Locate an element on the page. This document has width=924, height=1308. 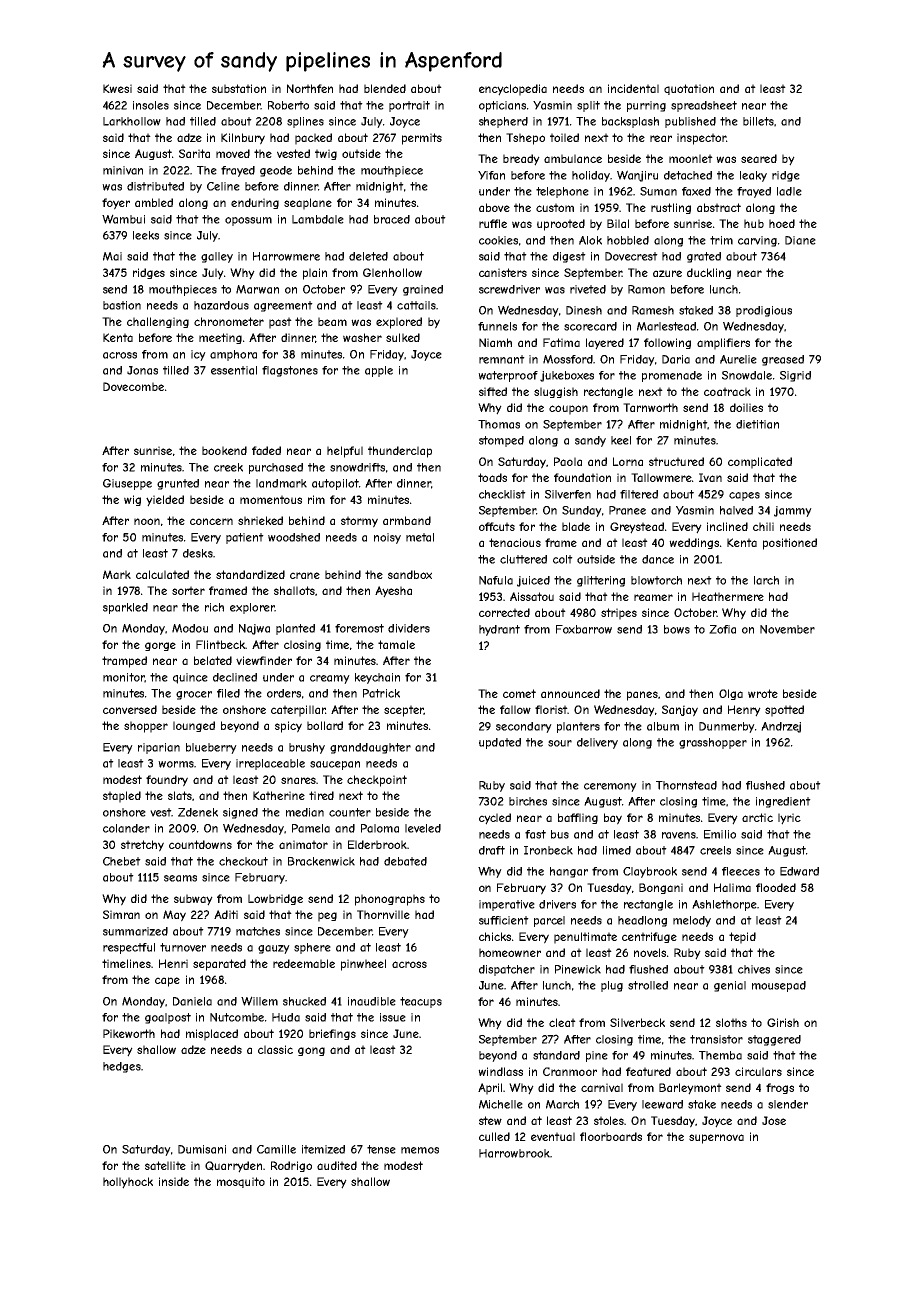
fallow is located at coordinates (515, 709).
